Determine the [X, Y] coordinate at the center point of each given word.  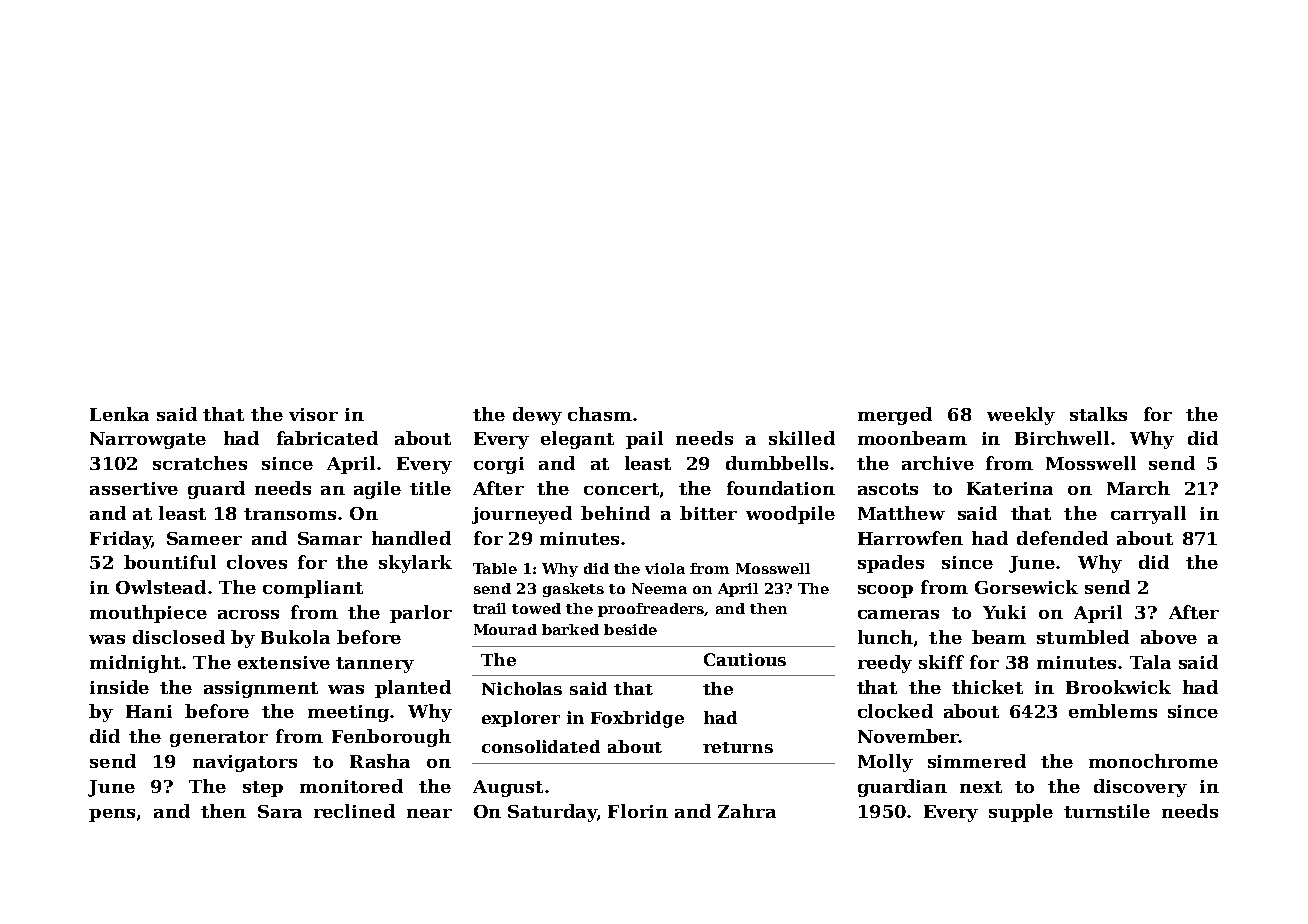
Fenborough [391, 738]
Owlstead [161, 587]
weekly [1021, 416]
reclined [354, 811]
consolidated [541, 746]
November [908, 736]
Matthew [901, 513]
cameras [898, 614]
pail [644, 440]
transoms [290, 514]
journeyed [522, 515]
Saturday [552, 813]
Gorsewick [1026, 587]
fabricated [327, 438]
